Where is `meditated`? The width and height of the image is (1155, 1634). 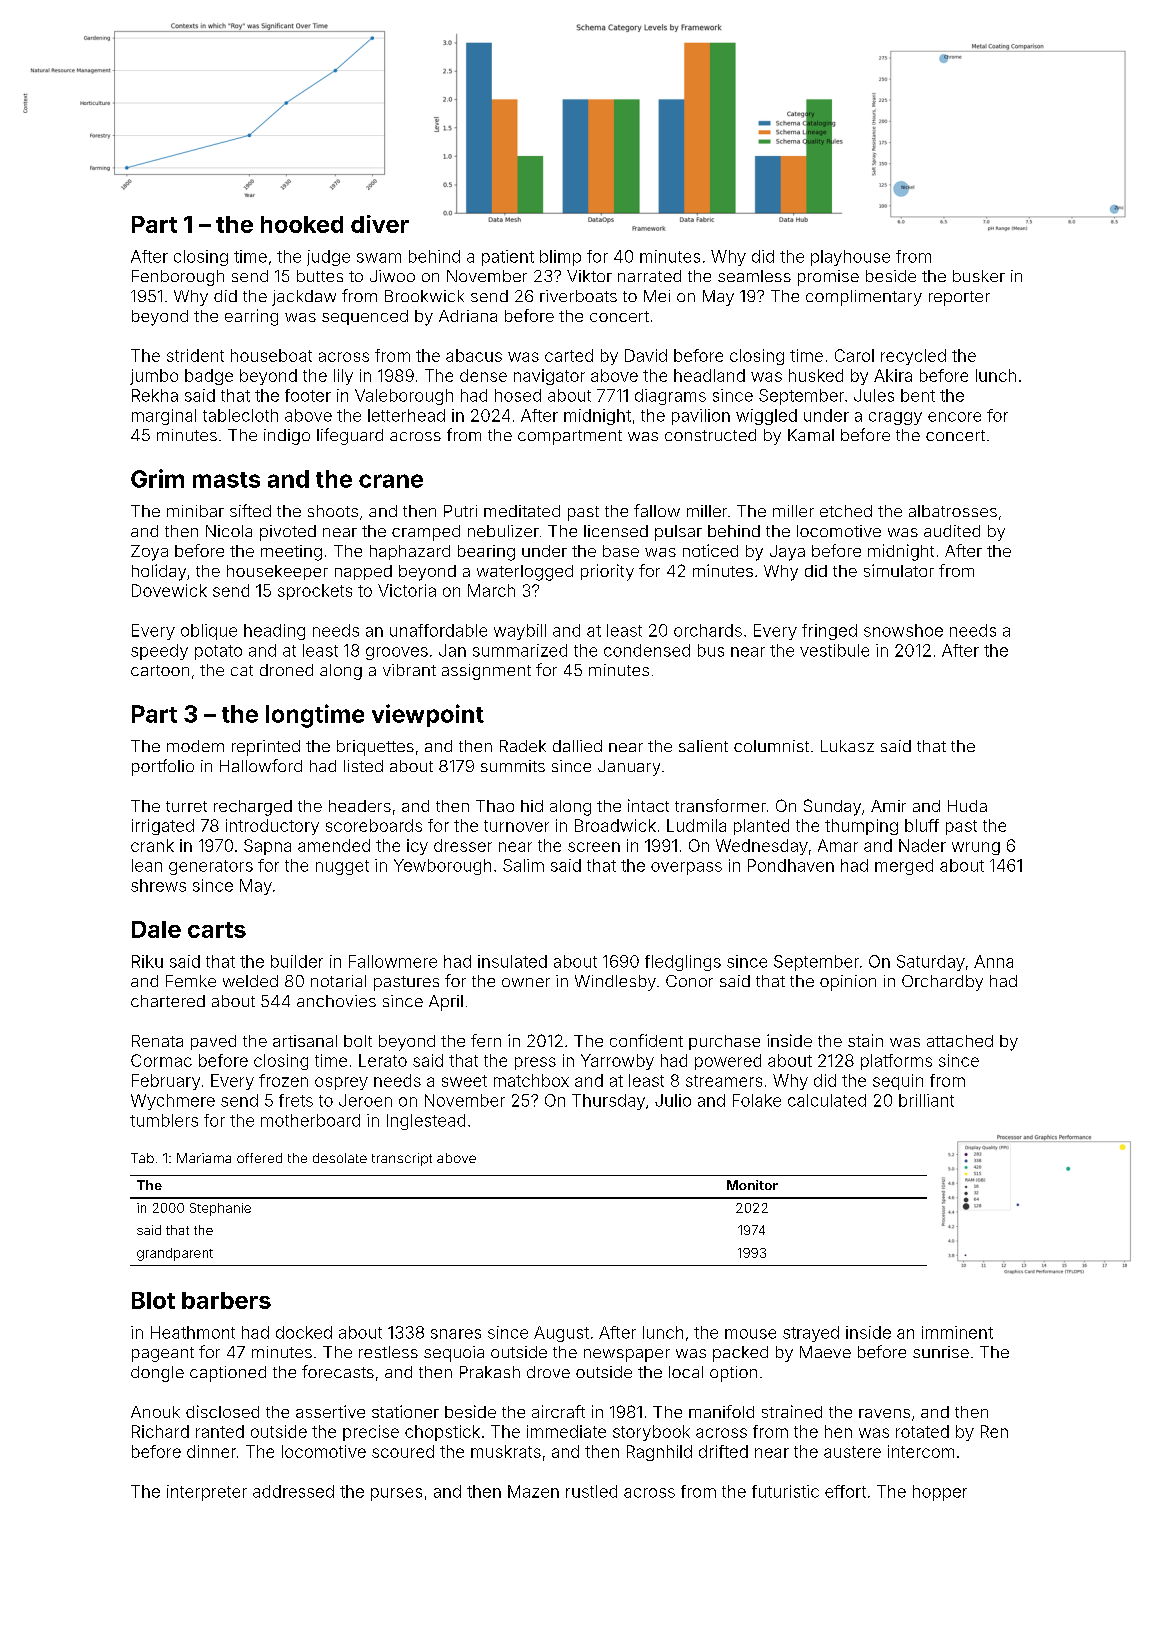 meditated is located at coordinates (522, 511).
